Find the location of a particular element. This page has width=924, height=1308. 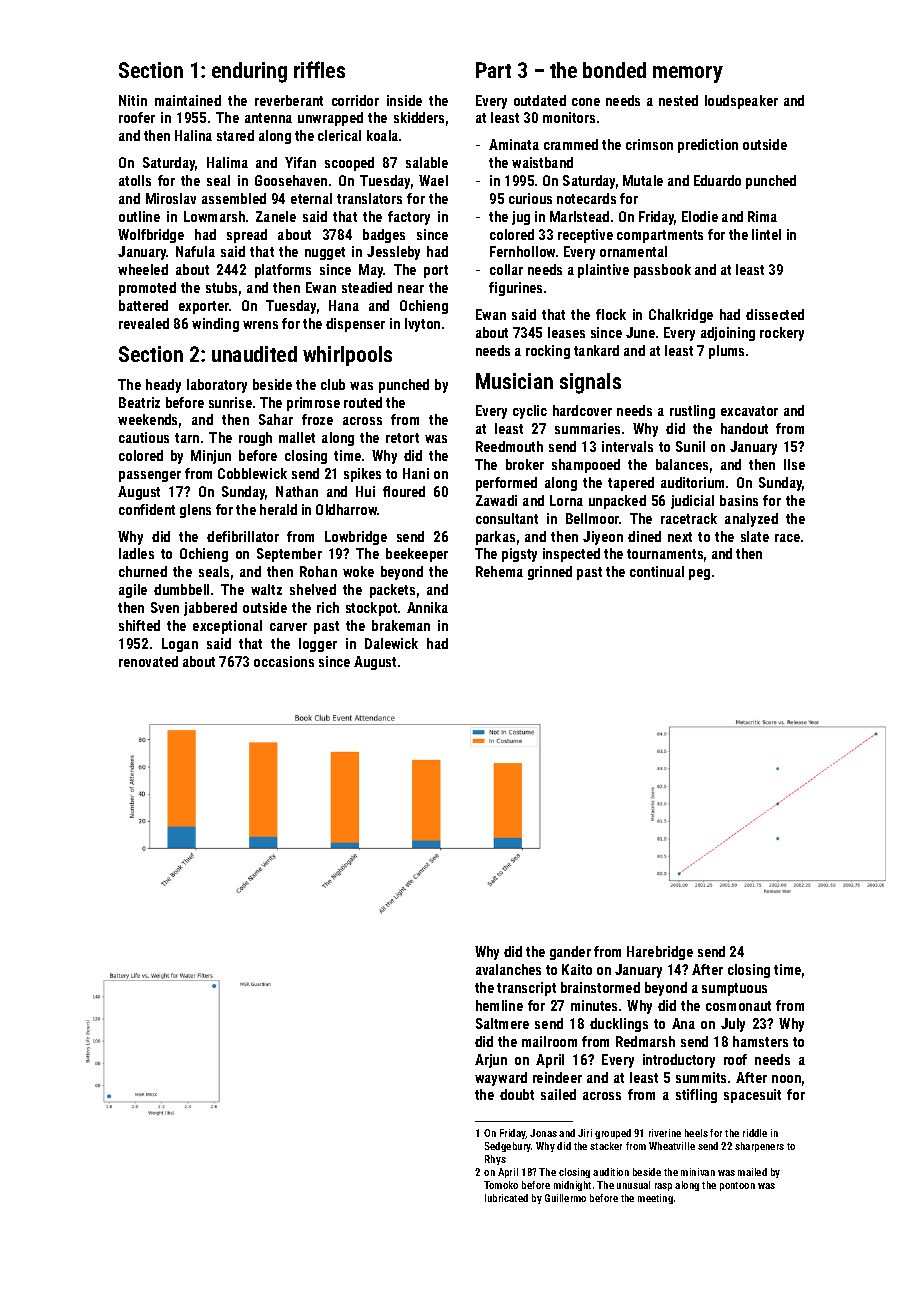

peg is located at coordinates (699, 574).
